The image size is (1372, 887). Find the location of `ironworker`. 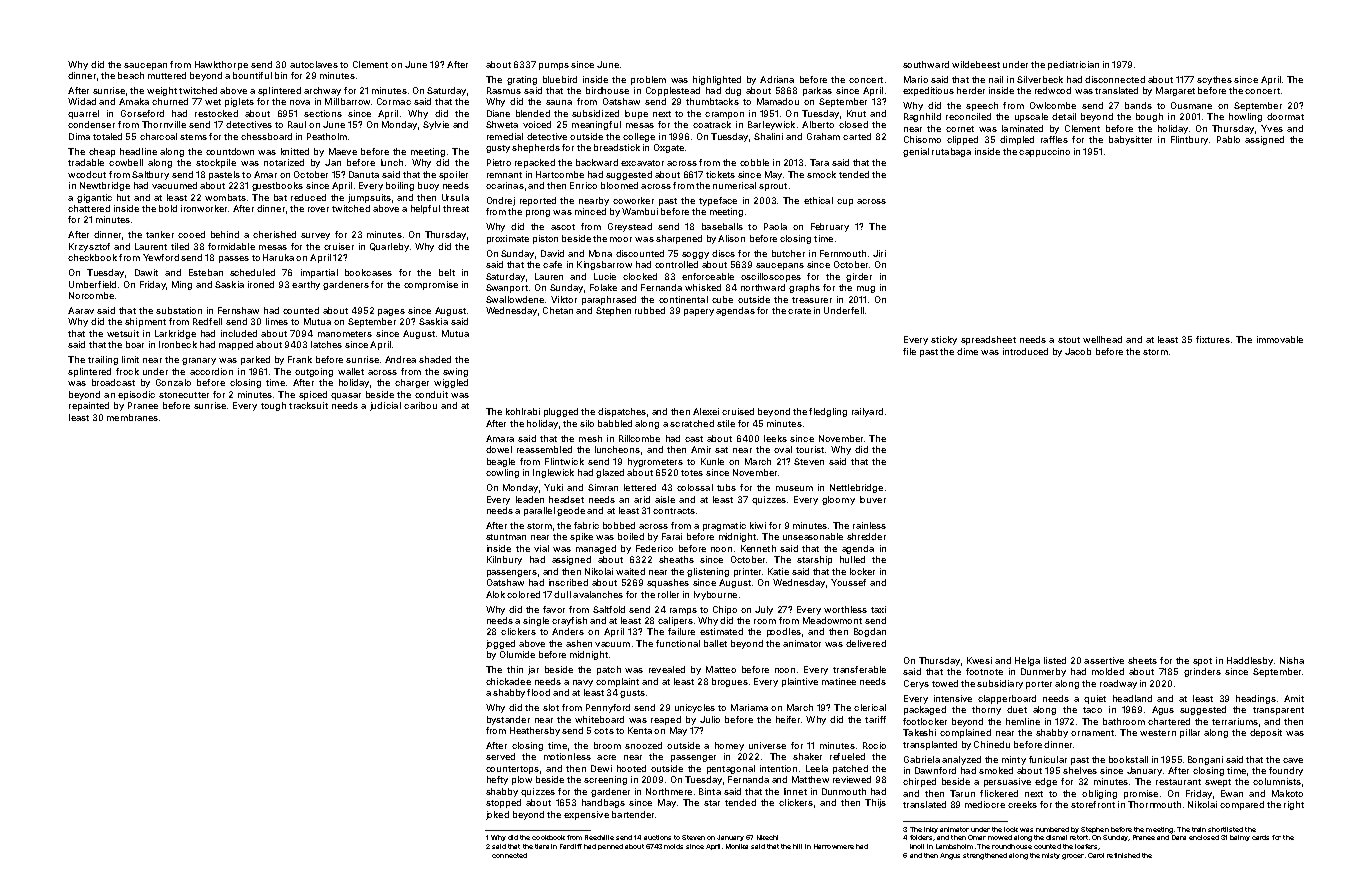

ironworker is located at coordinates (204, 208).
